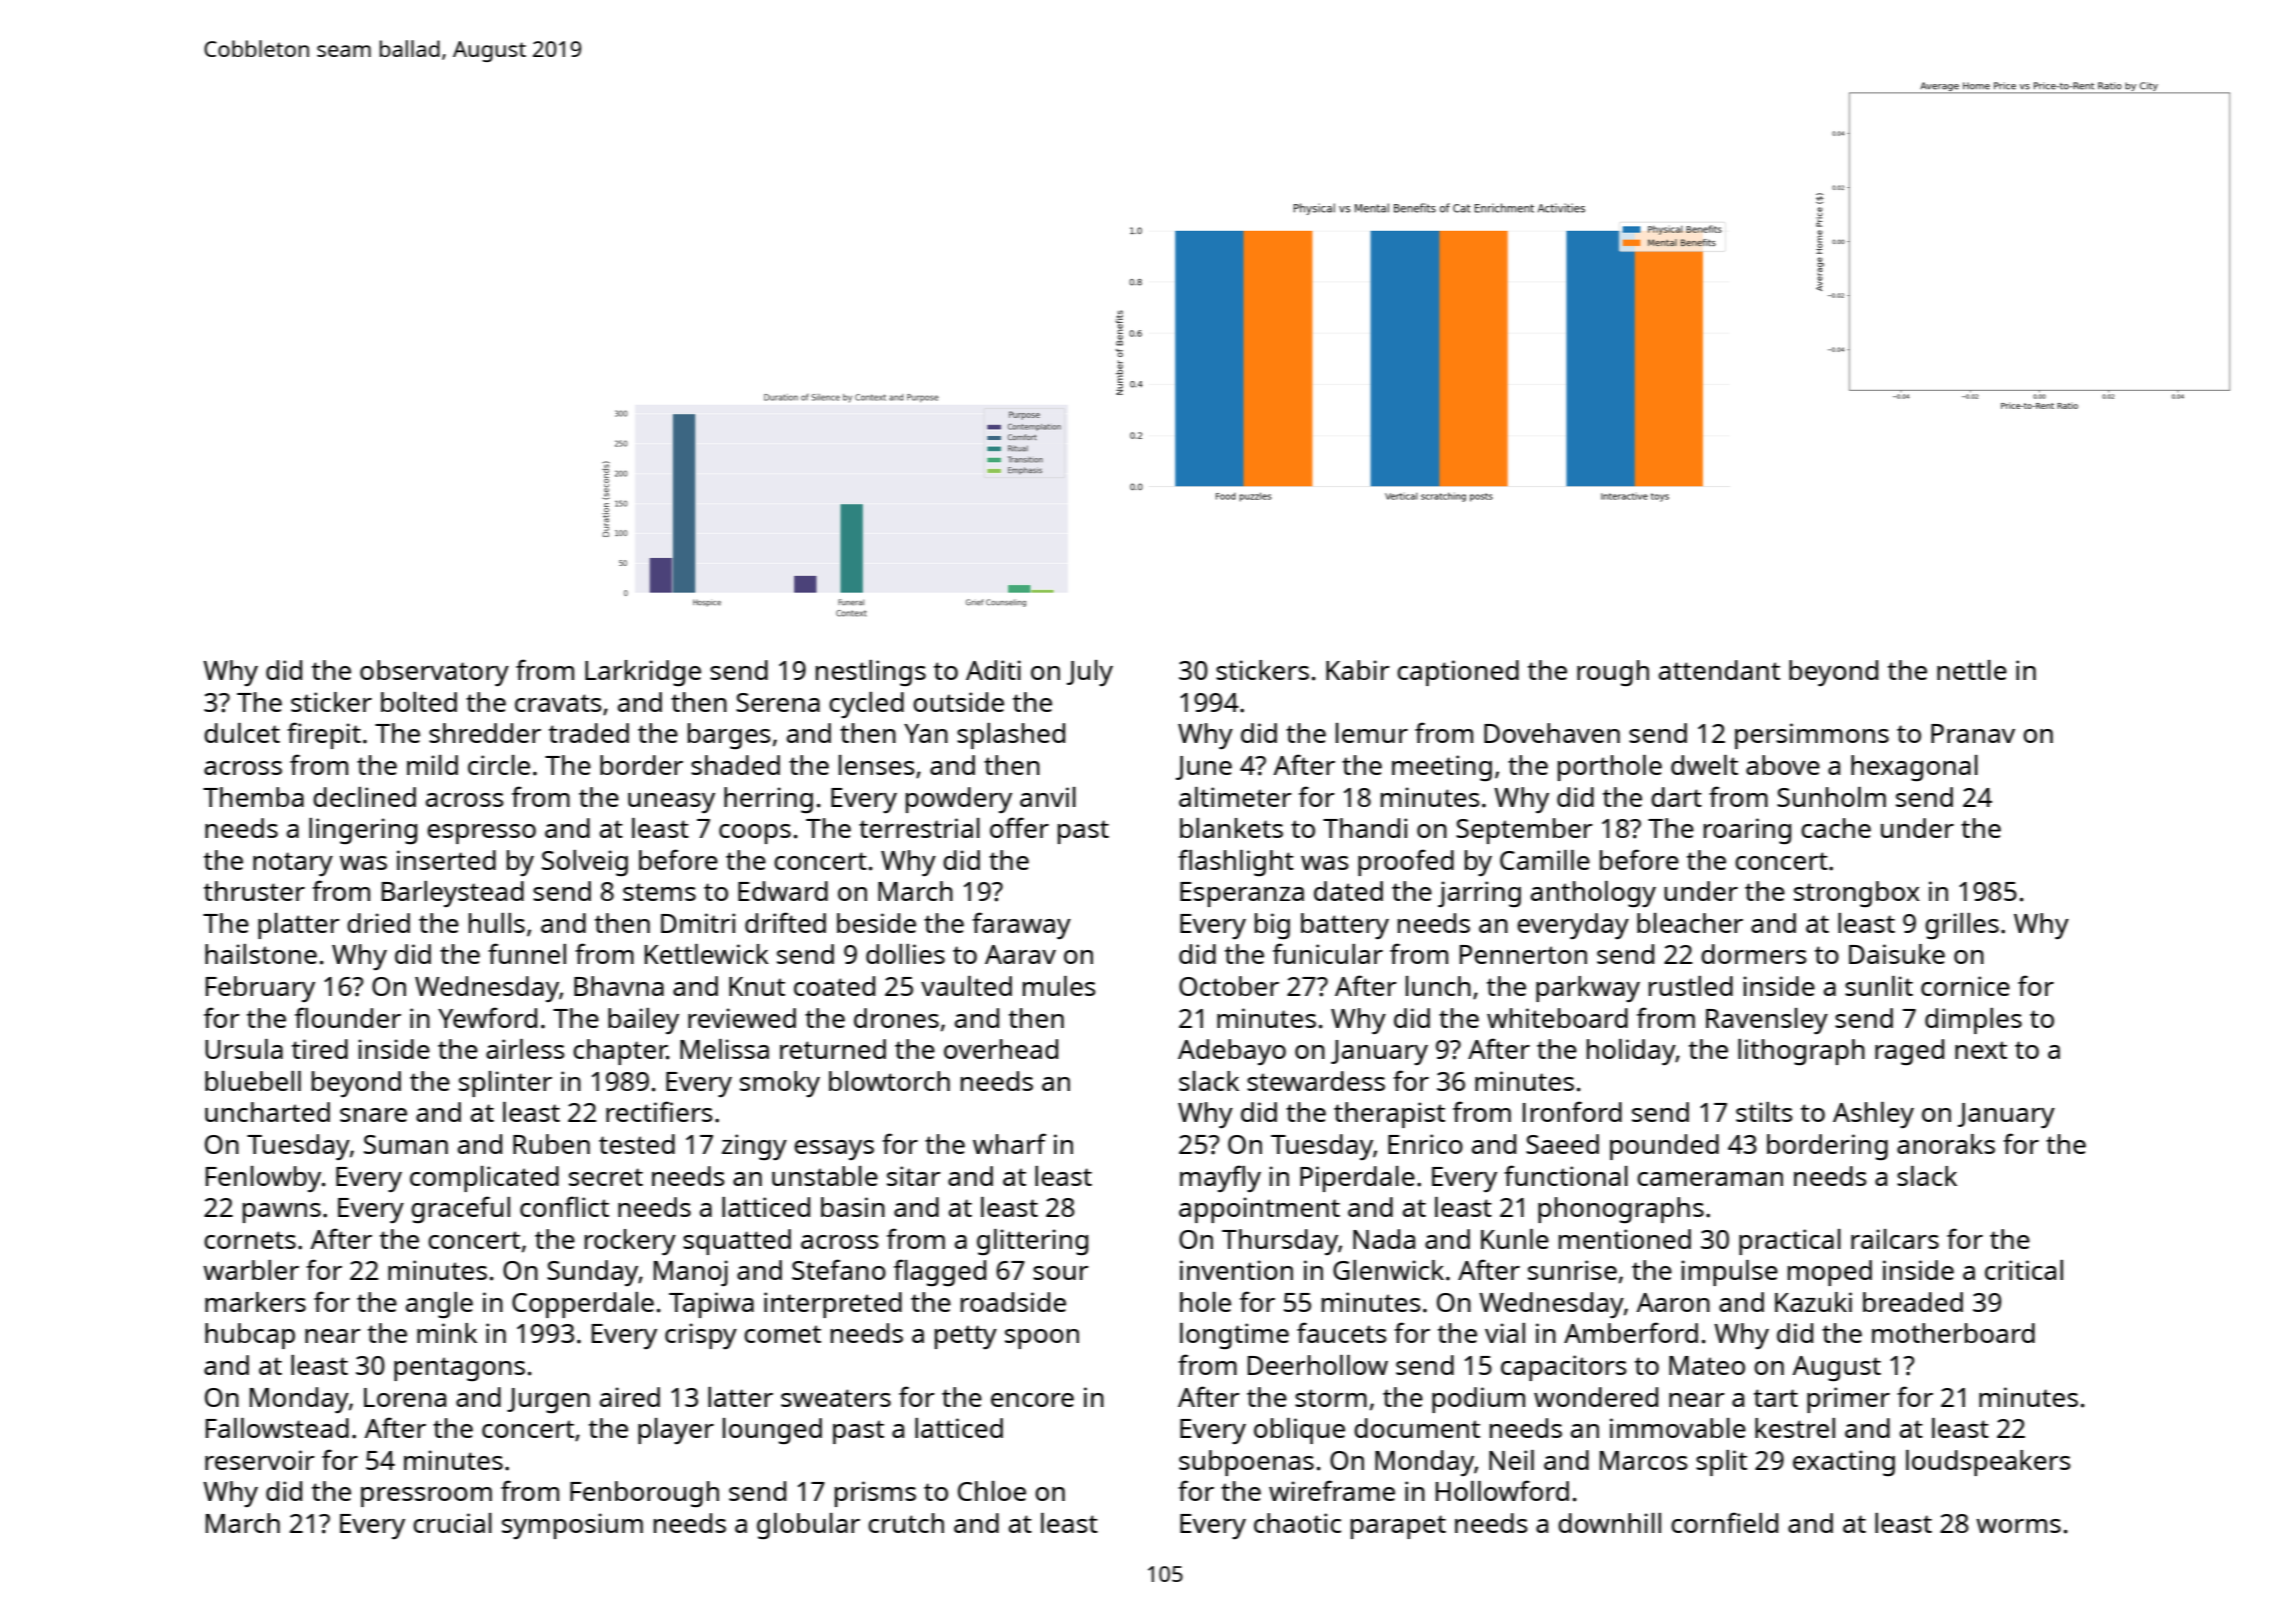  I want to click on wireframe, so click(1332, 1490).
